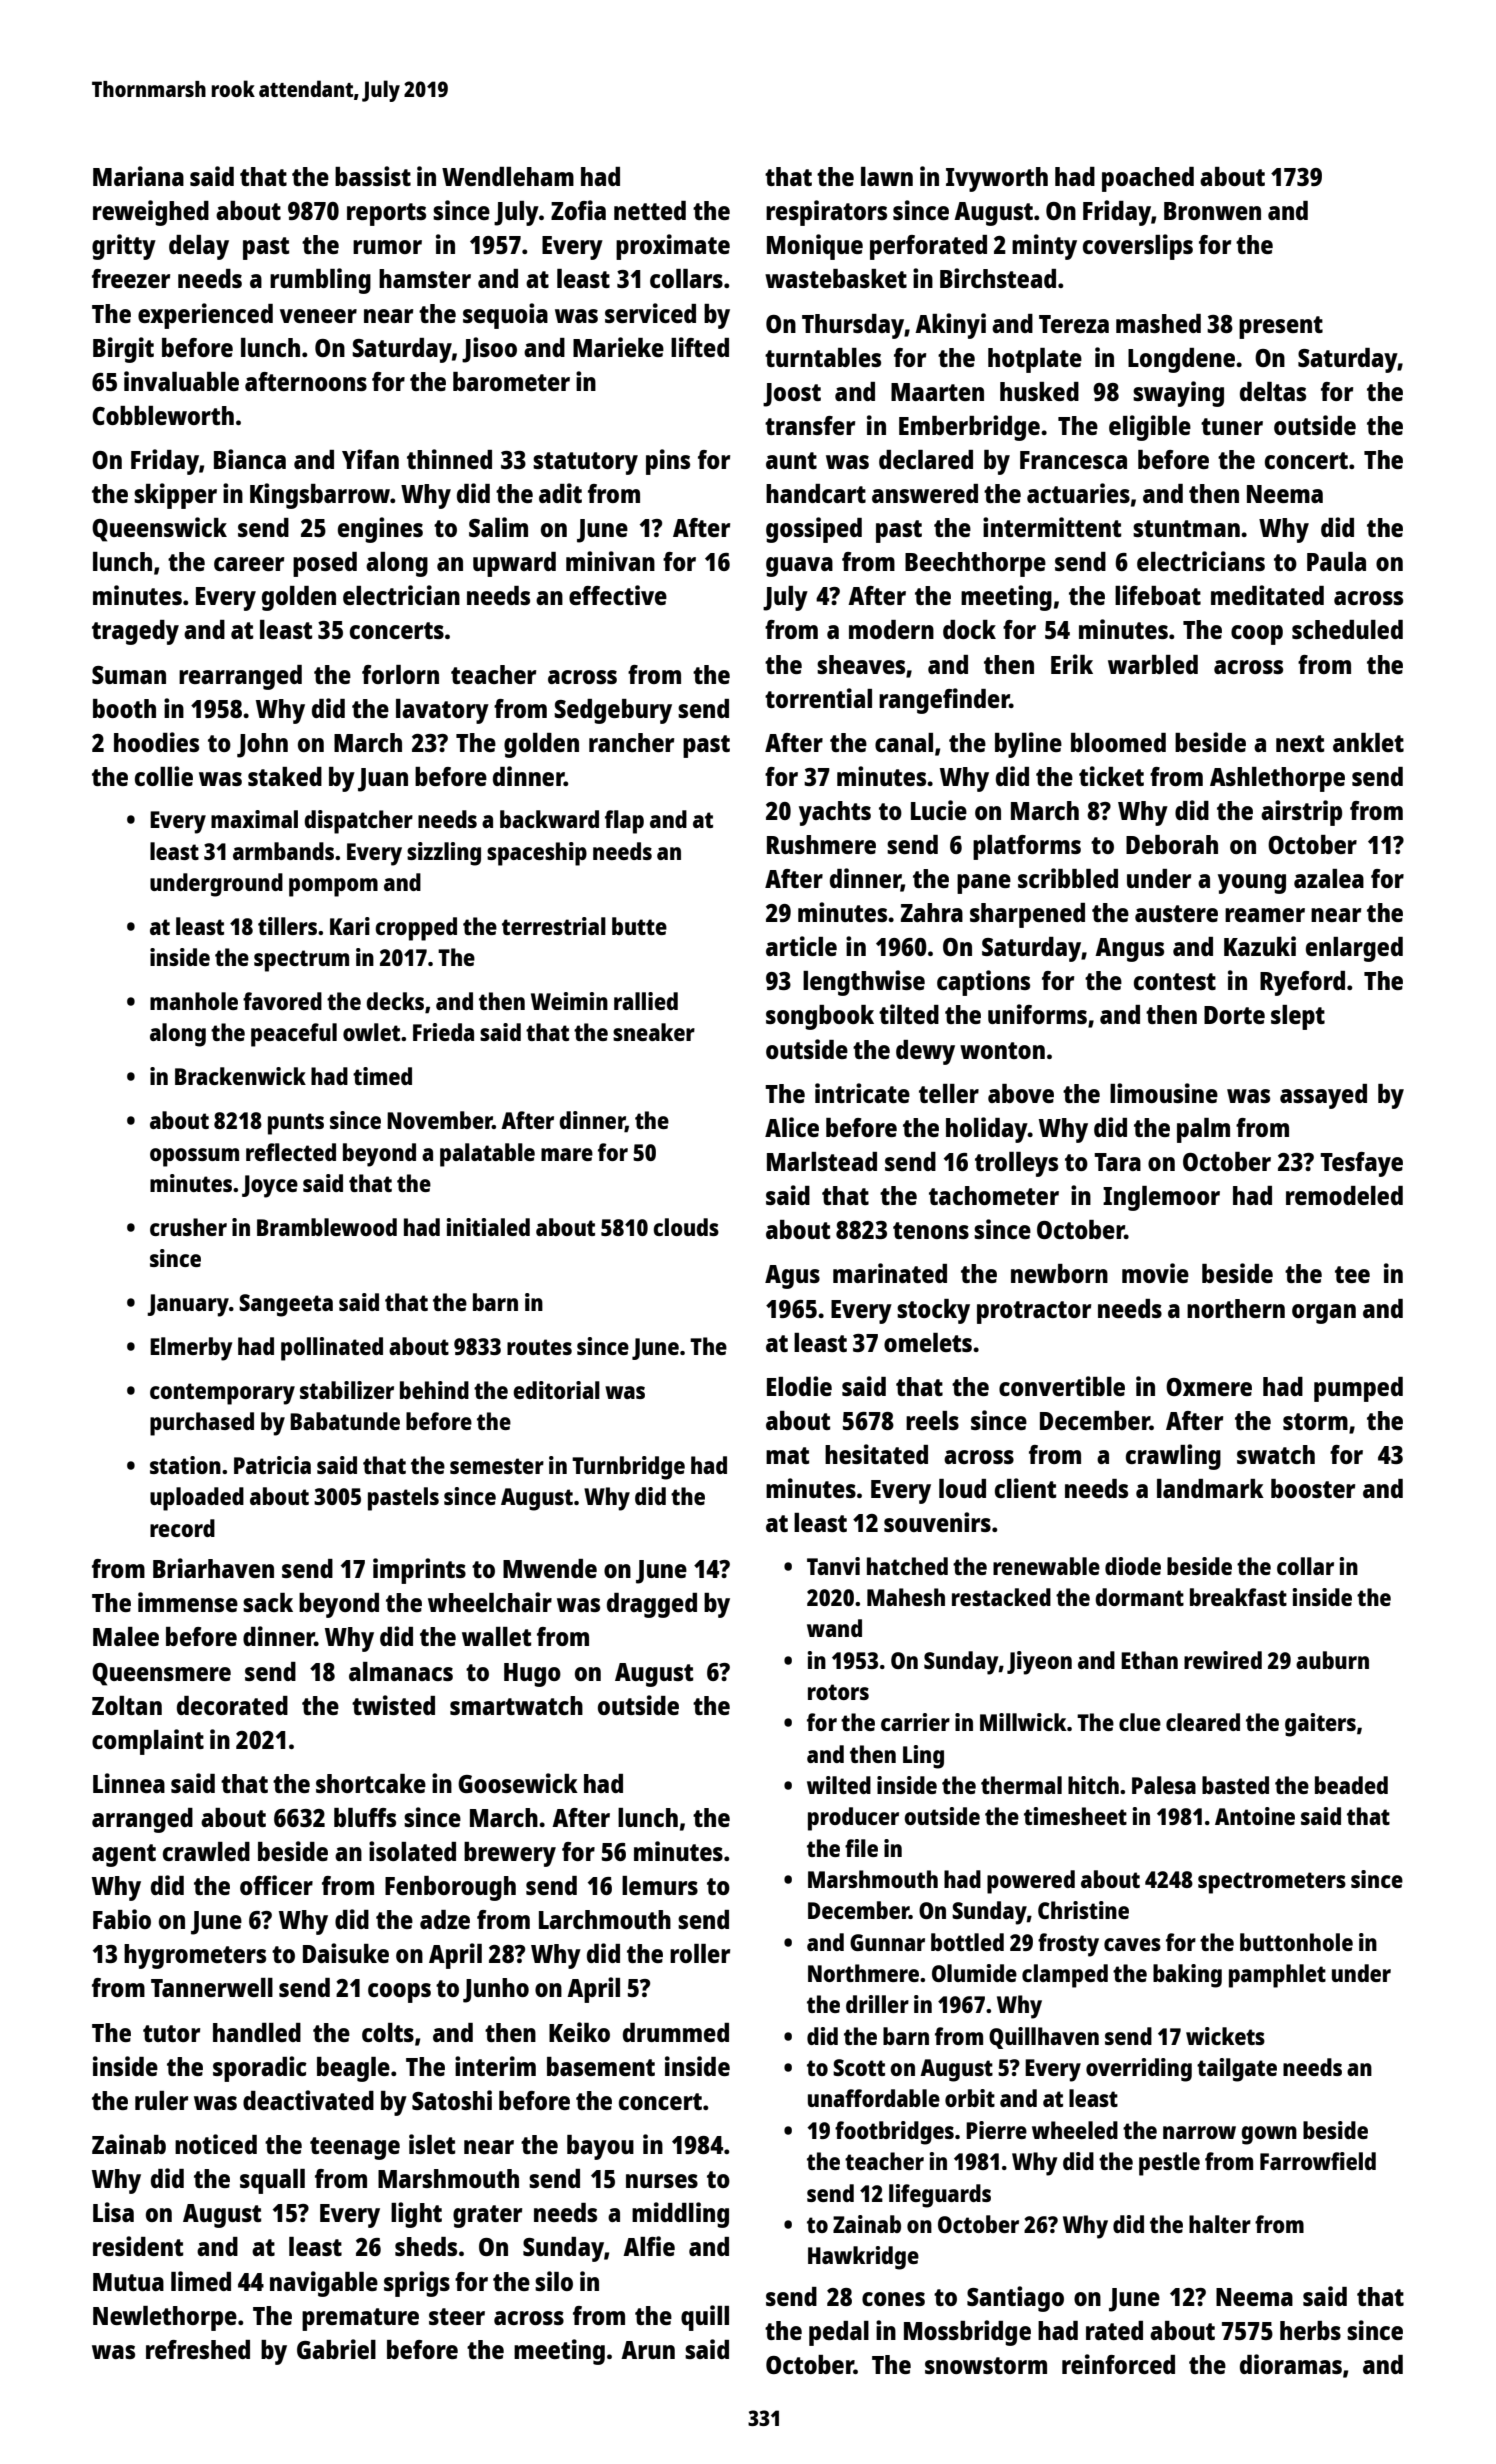  I want to click on Ivyworth, so click(997, 179).
